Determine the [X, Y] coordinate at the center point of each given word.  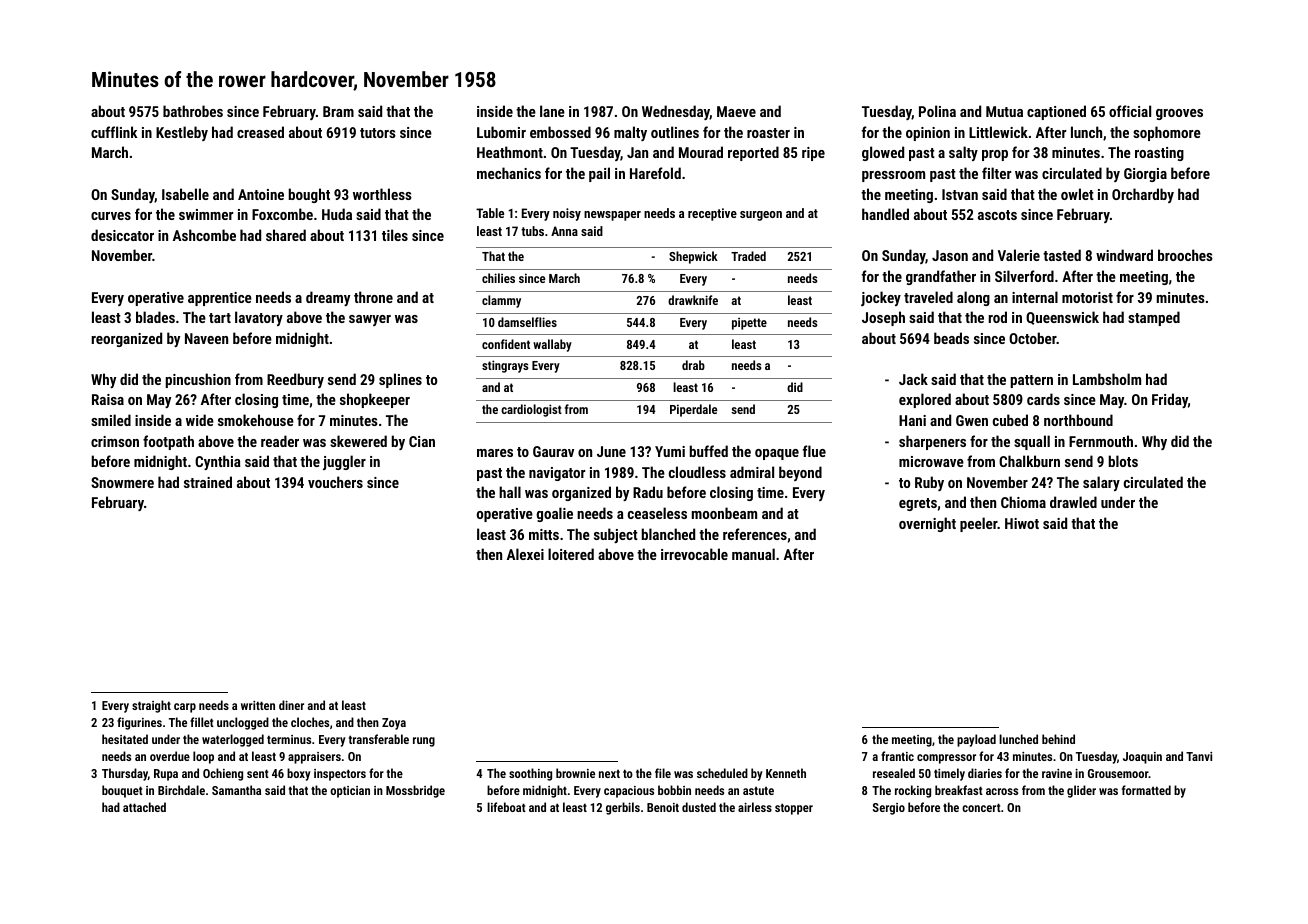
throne [373, 297]
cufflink [114, 132]
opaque [777, 454]
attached [144, 807]
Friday [1170, 400]
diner [291, 705]
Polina [937, 111]
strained [208, 482]
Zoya [394, 724]
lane [552, 111]
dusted [699, 807]
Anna [564, 231]
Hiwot [1022, 523]
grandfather [941, 277]
